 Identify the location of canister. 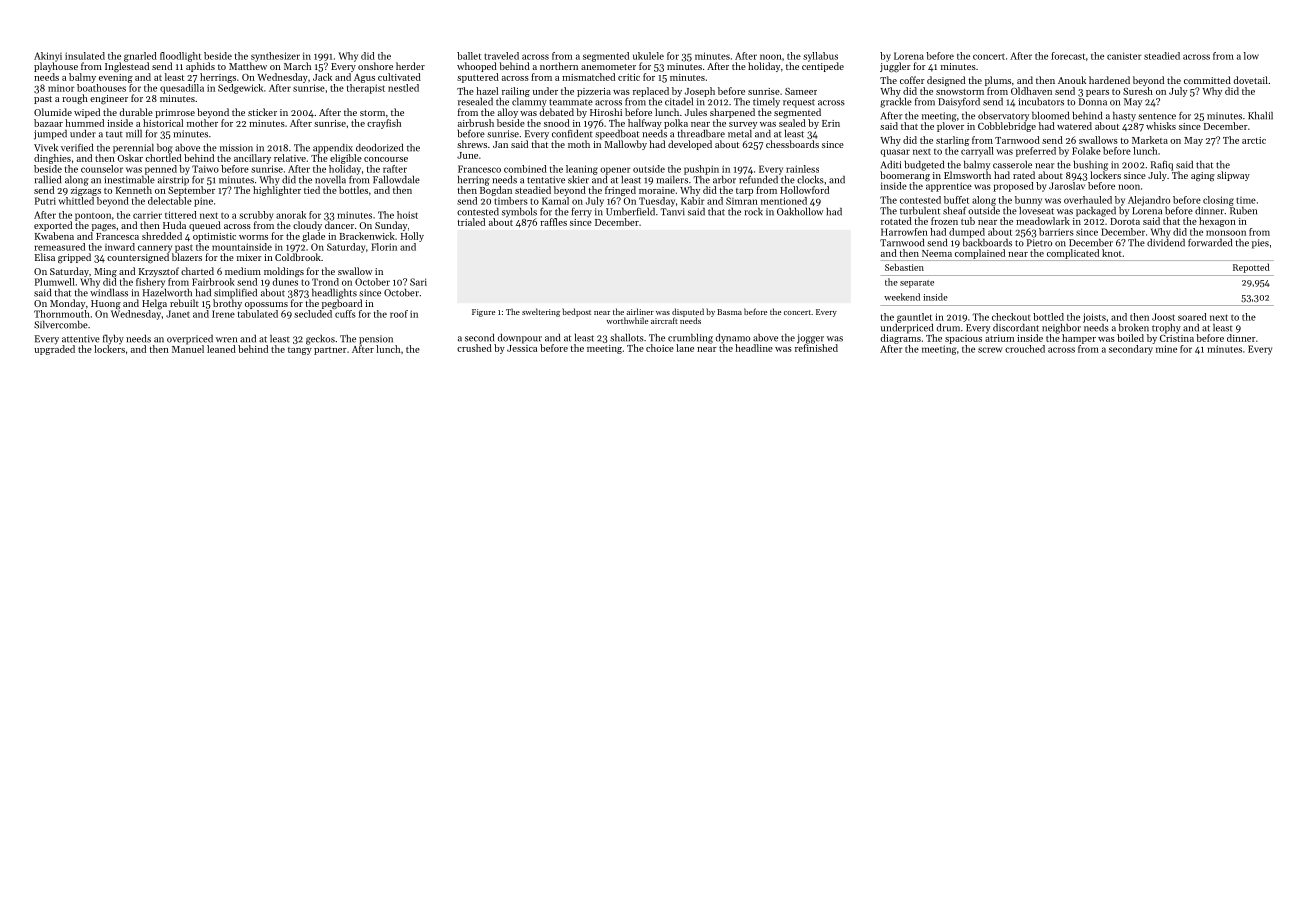
(1124, 56).
